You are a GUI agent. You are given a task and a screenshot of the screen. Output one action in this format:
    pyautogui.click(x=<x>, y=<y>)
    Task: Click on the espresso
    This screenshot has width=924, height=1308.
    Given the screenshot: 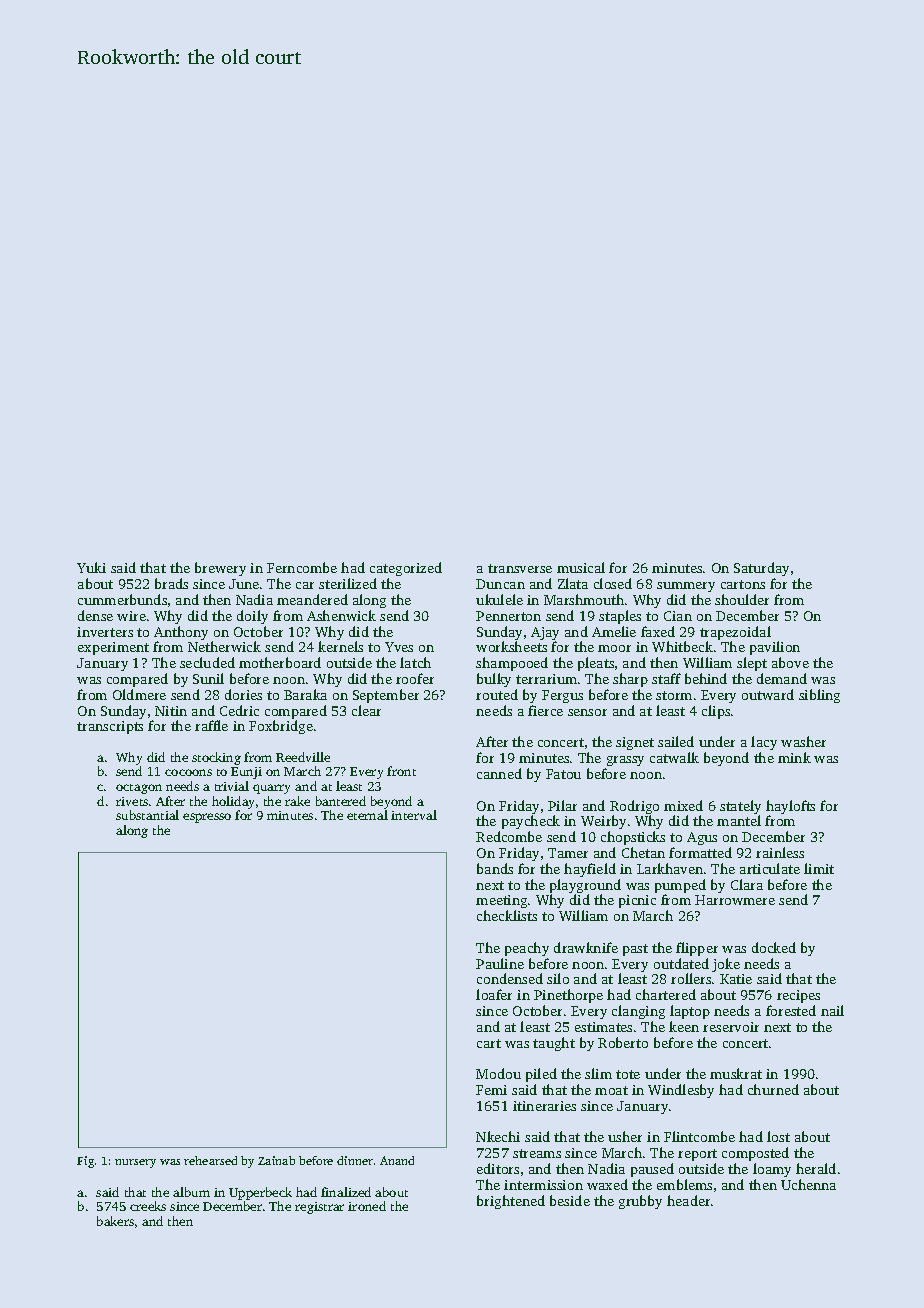 What is the action you would take?
    pyautogui.click(x=207, y=818)
